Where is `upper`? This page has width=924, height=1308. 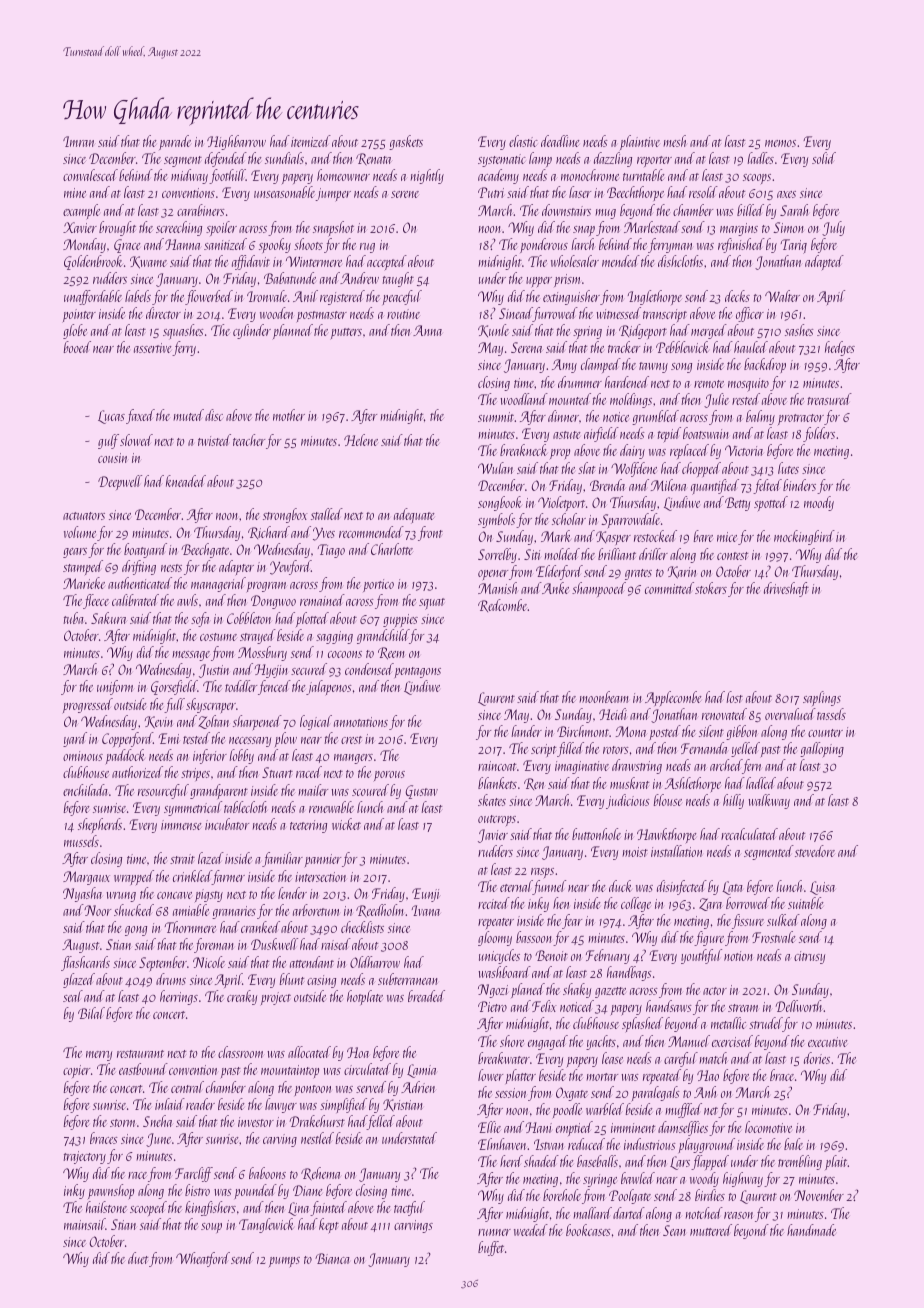 upper is located at coordinates (539, 282).
